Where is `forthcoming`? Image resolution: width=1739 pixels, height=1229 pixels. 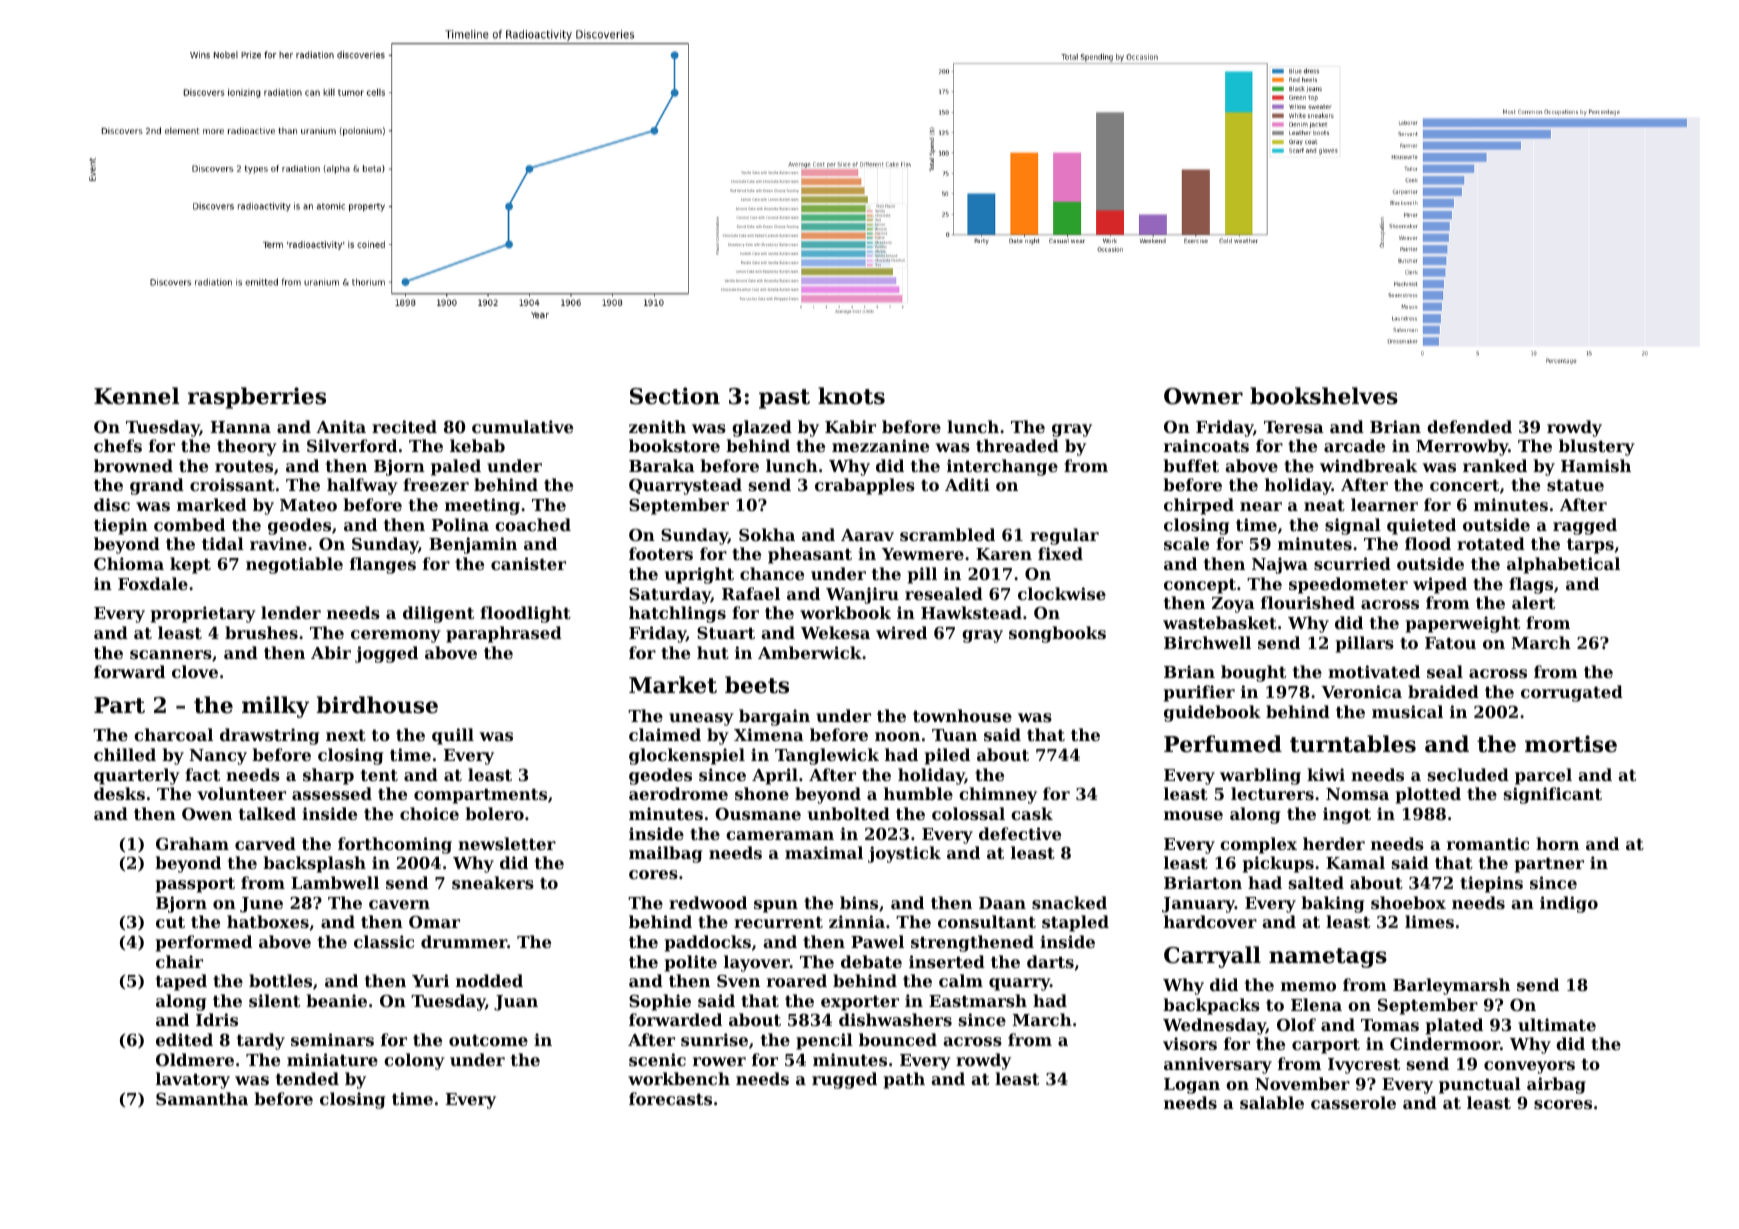 forthcoming is located at coordinates (395, 845).
